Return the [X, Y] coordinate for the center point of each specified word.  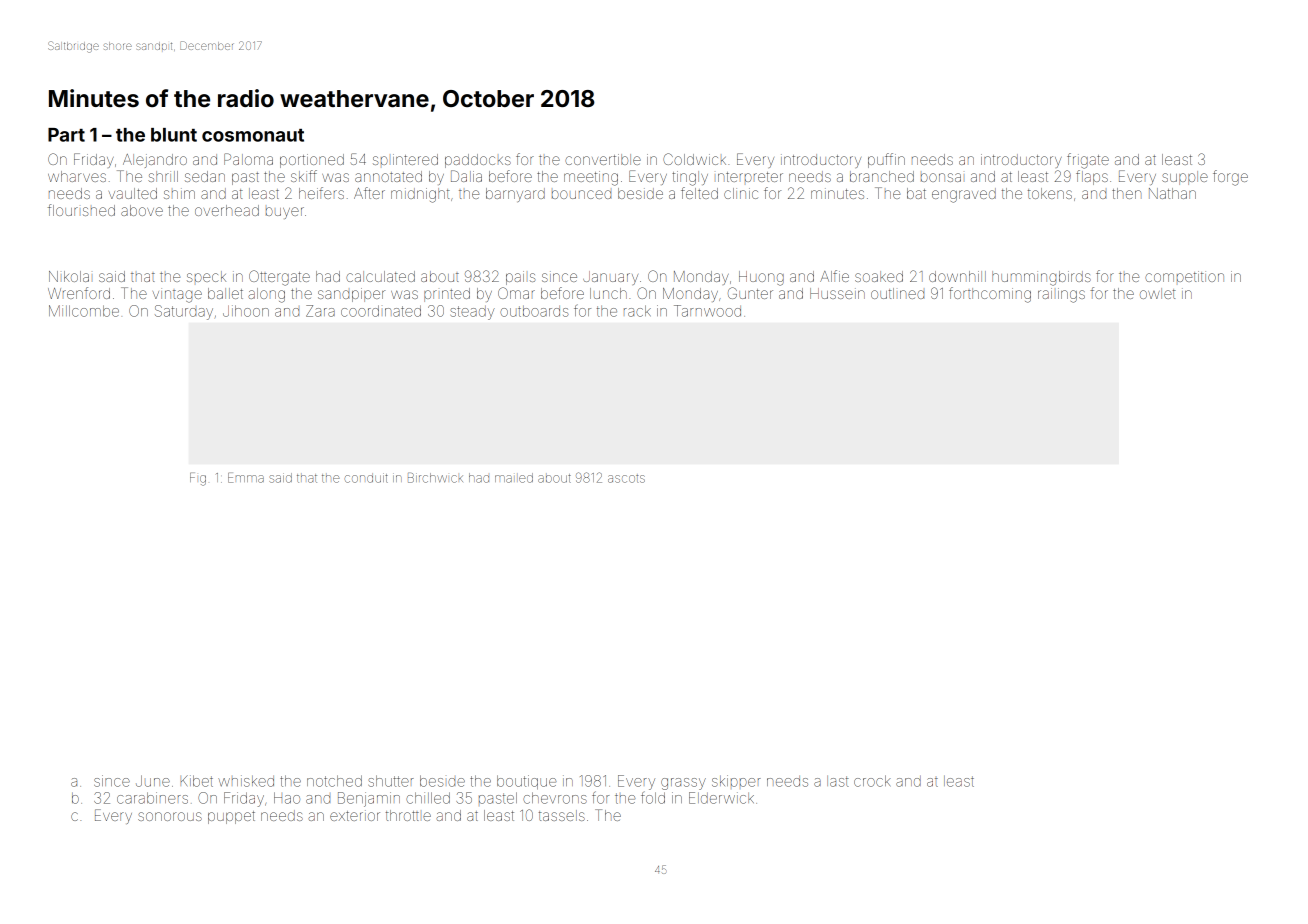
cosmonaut [253, 135]
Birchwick [435, 478]
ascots [626, 479]
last [838, 781]
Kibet [197, 781]
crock [872, 781]
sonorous [170, 816]
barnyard [515, 195]
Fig [198, 479]
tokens [1050, 193]
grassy [683, 784]
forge [1230, 178]
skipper [736, 781]
